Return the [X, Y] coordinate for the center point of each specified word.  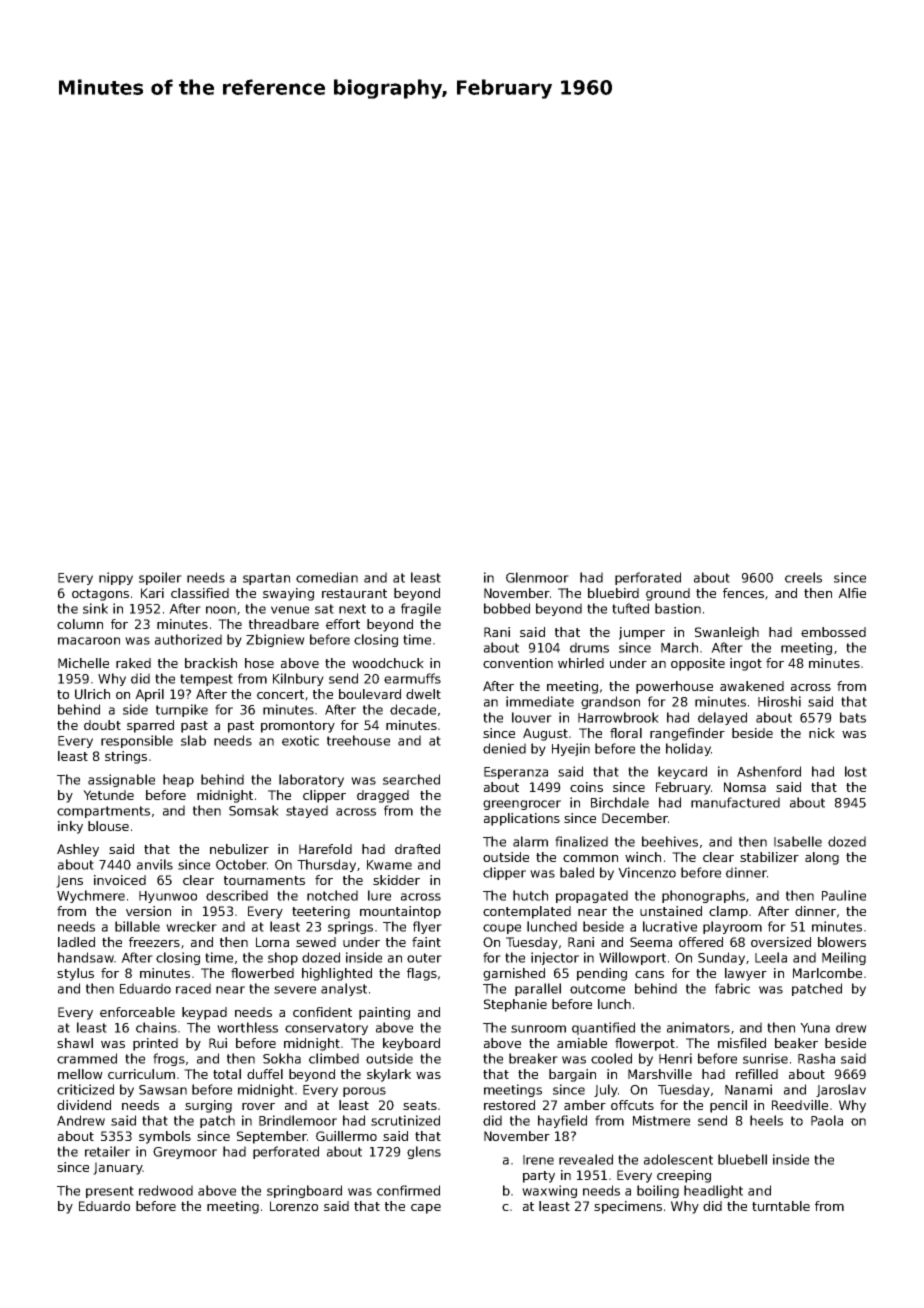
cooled [611, 1058]
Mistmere [661, 1120]
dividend [84, 1105]
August [545, 734]
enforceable [137, 1012]
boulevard [370, 694]
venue [290, 610]
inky [70, 827]
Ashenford [769, 771]
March [679, 647]
